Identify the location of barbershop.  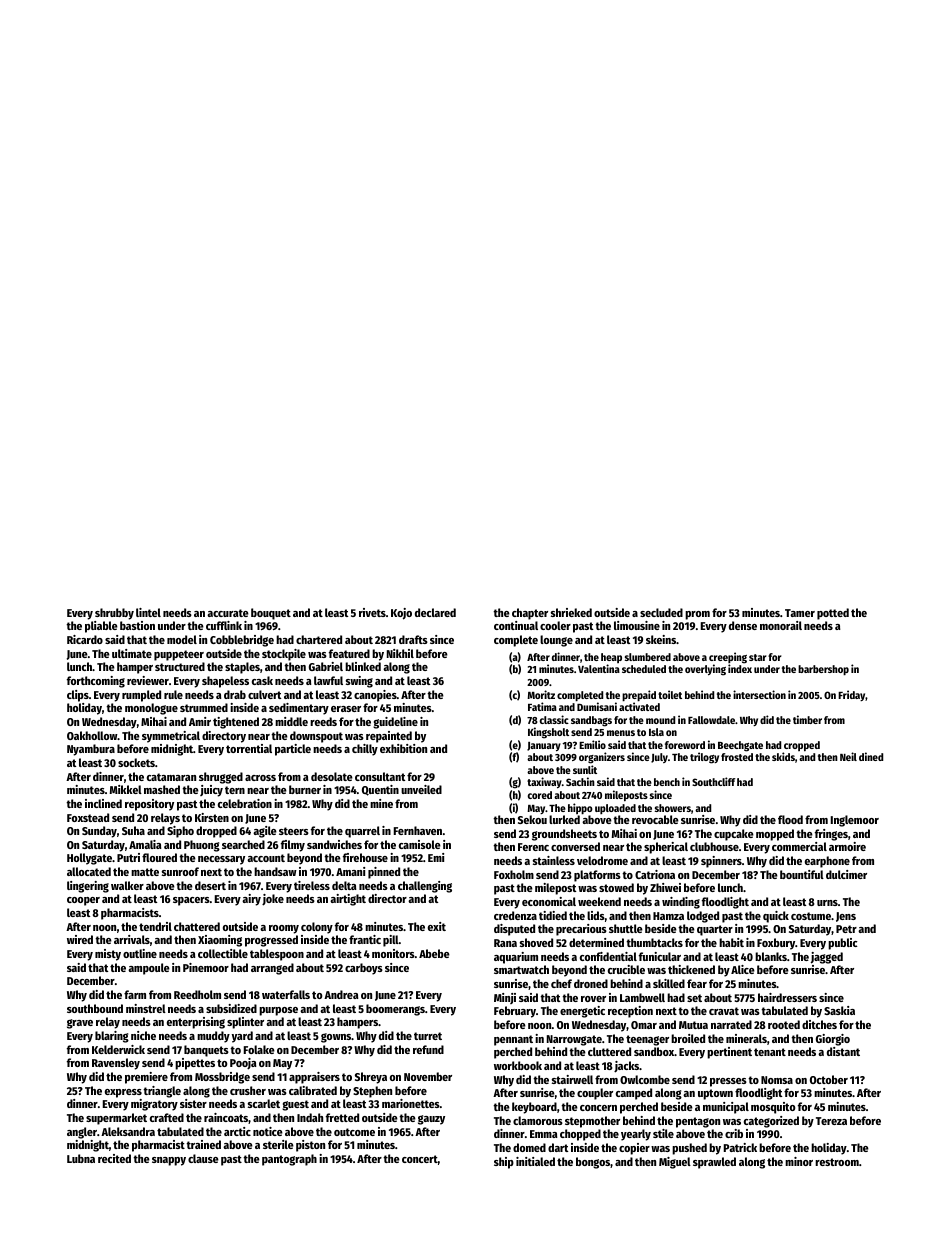
(823, 670).
